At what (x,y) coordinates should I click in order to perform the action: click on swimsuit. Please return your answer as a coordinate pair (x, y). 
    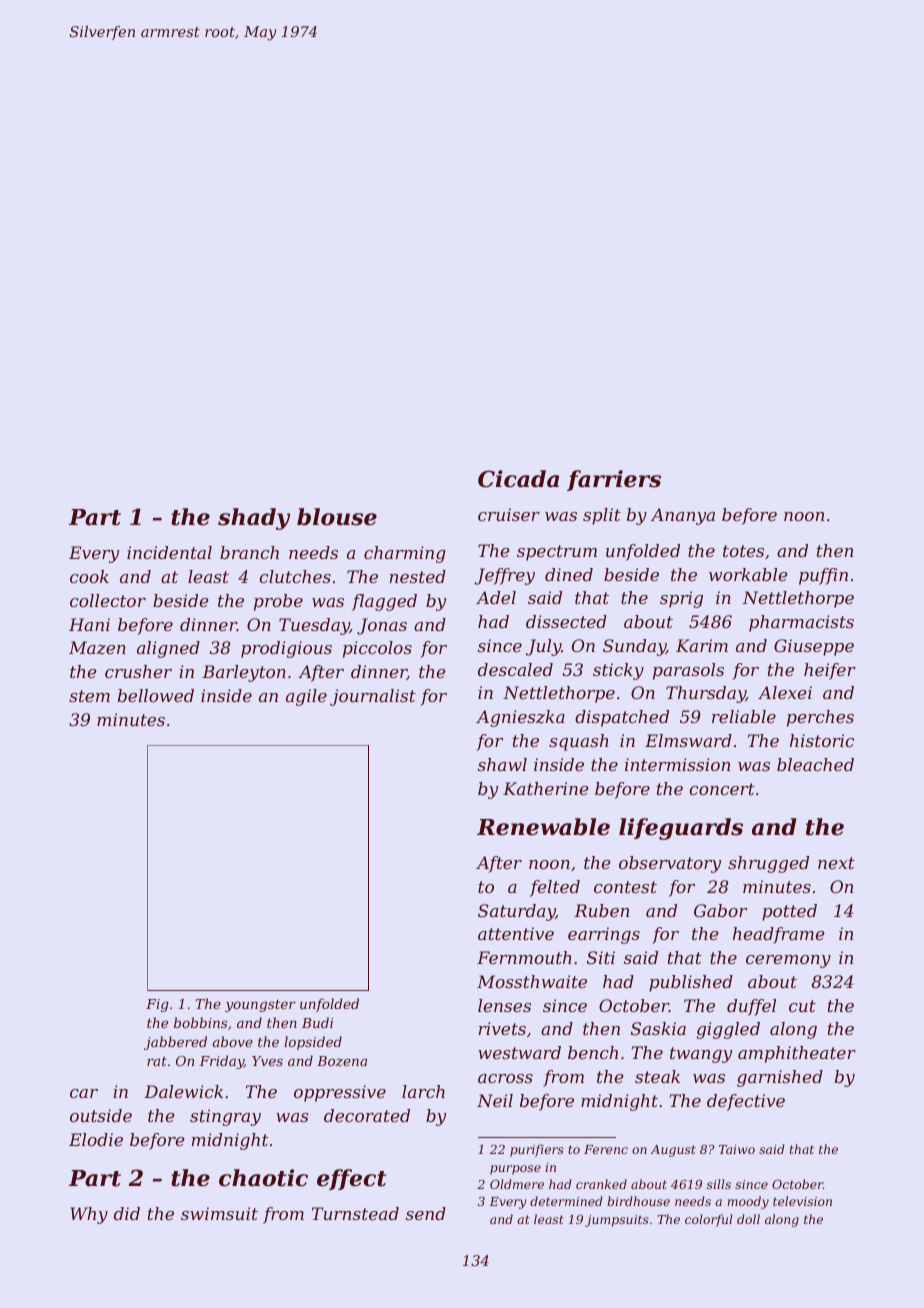
    Looking at the image, I should click on (219, 1213).
